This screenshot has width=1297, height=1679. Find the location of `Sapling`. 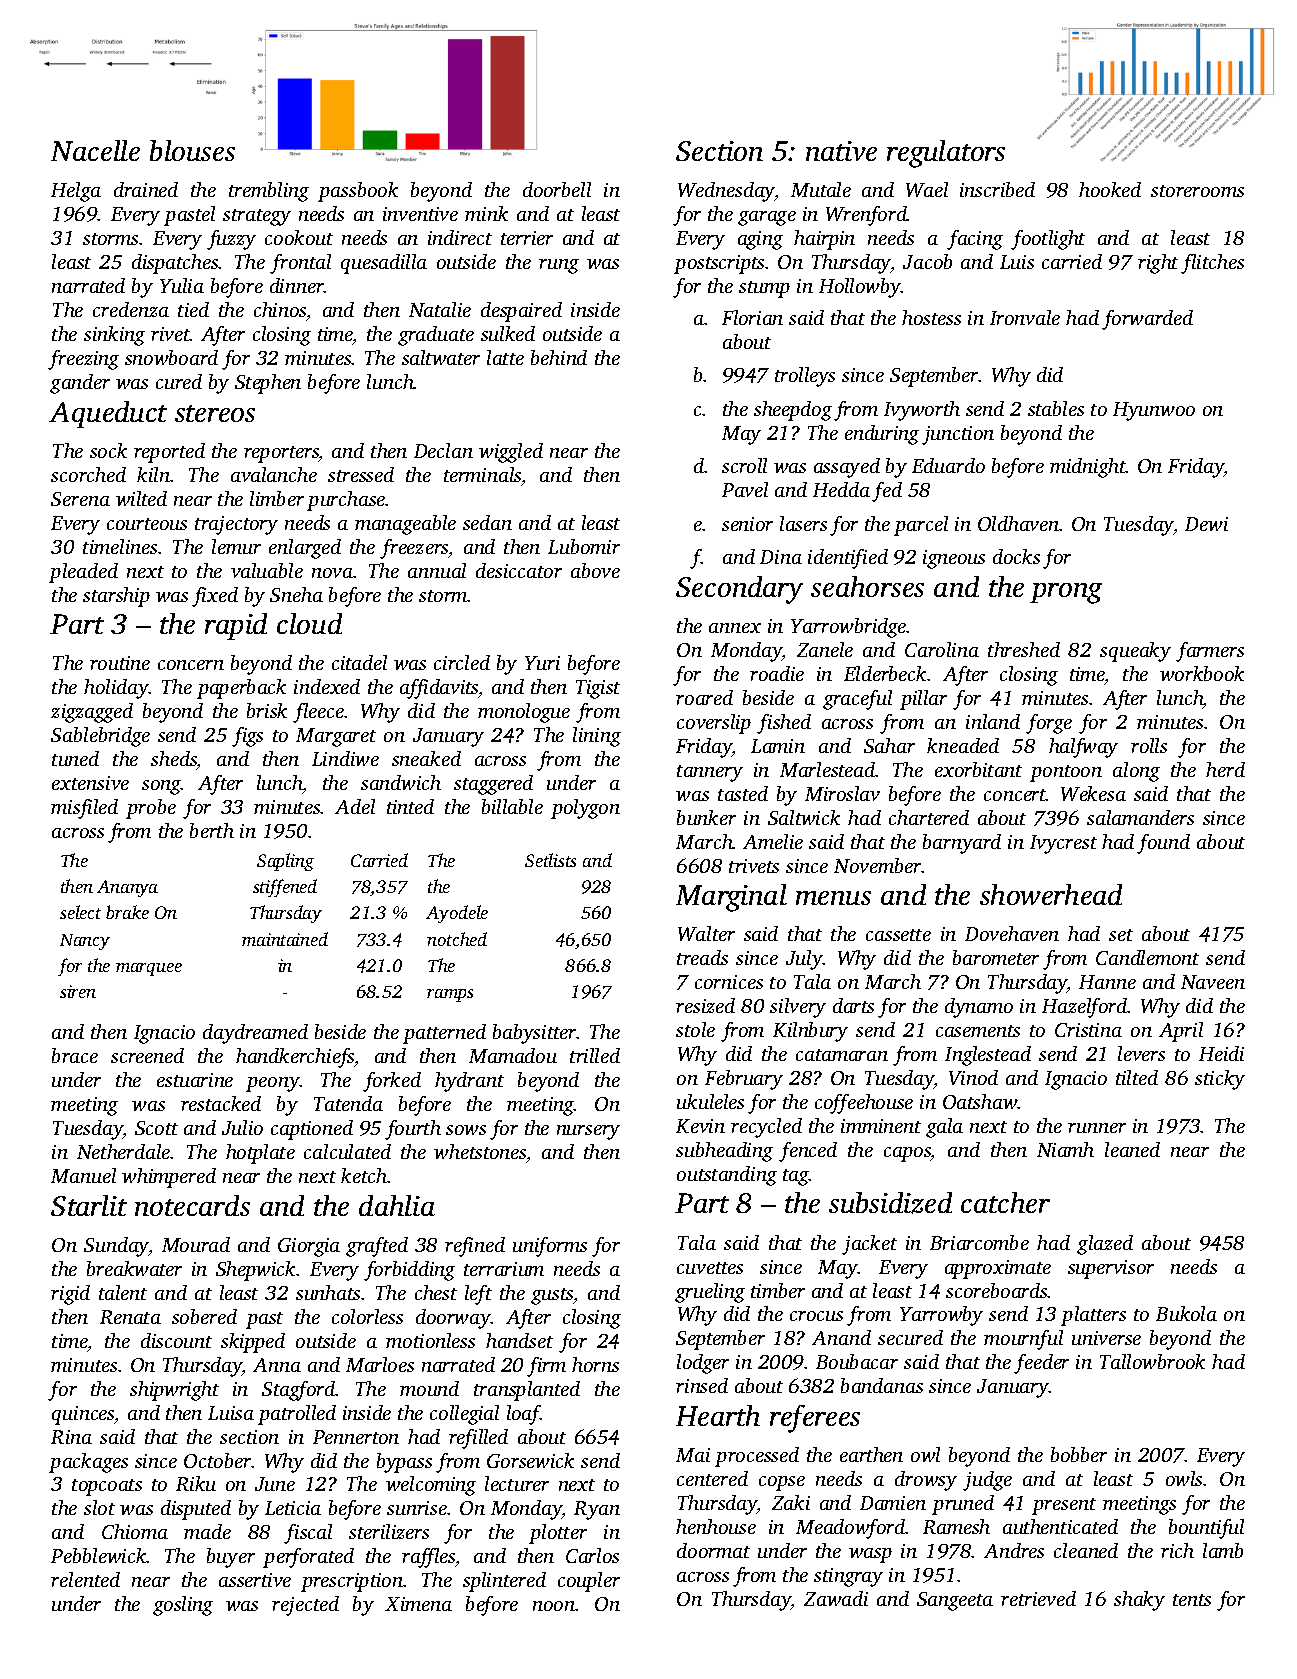

Sapling is located at coordinates (285, 862).
